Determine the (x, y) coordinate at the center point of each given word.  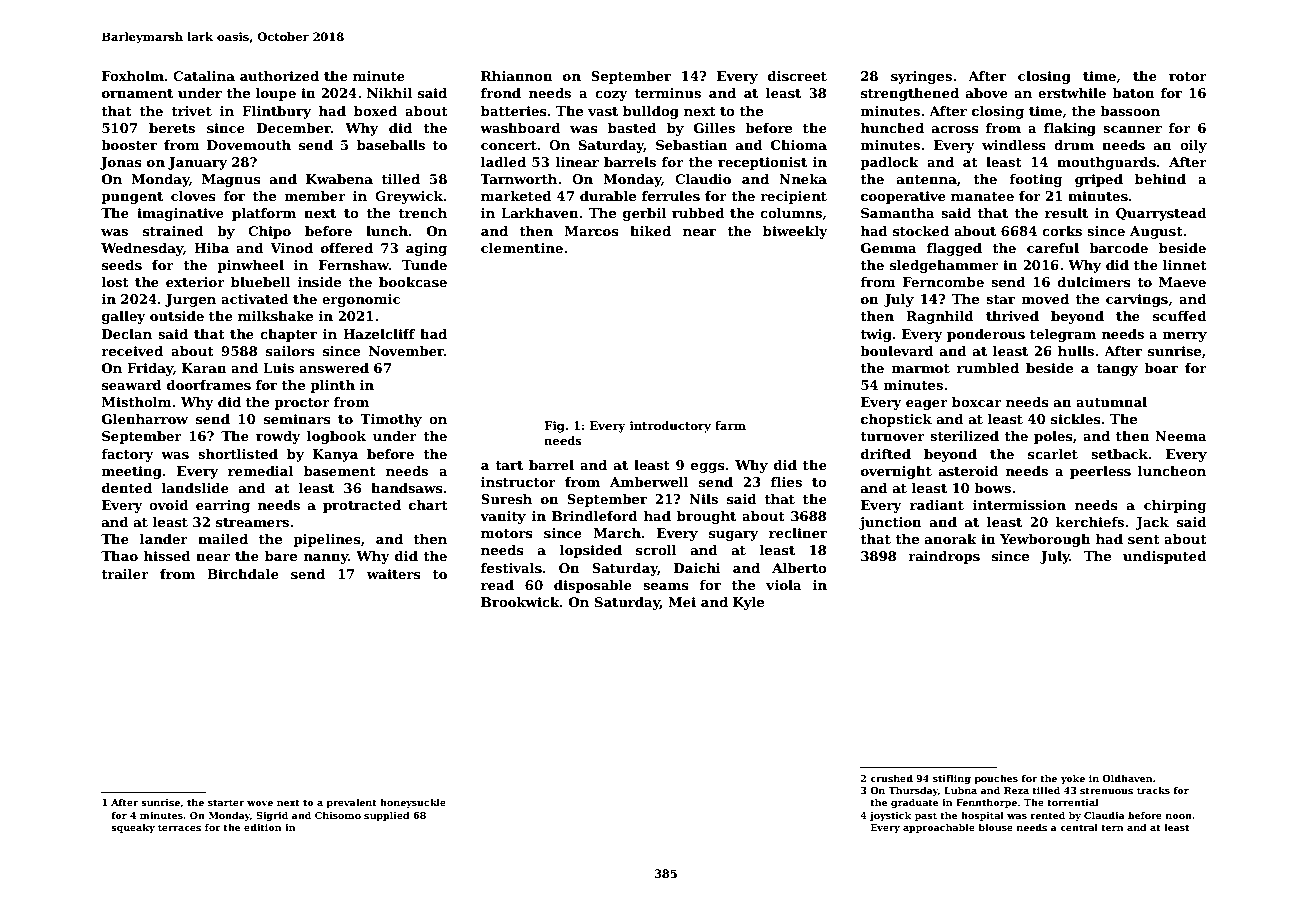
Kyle (748, 603)
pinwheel (250, 266)
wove (260, 803)
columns (791, 213)
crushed (891, 778)
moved (1045, 299)
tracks (1153, 790)
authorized (279, 76)
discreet (797, 76)
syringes (921, 77)
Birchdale (243, 574)
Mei (682, 602)
